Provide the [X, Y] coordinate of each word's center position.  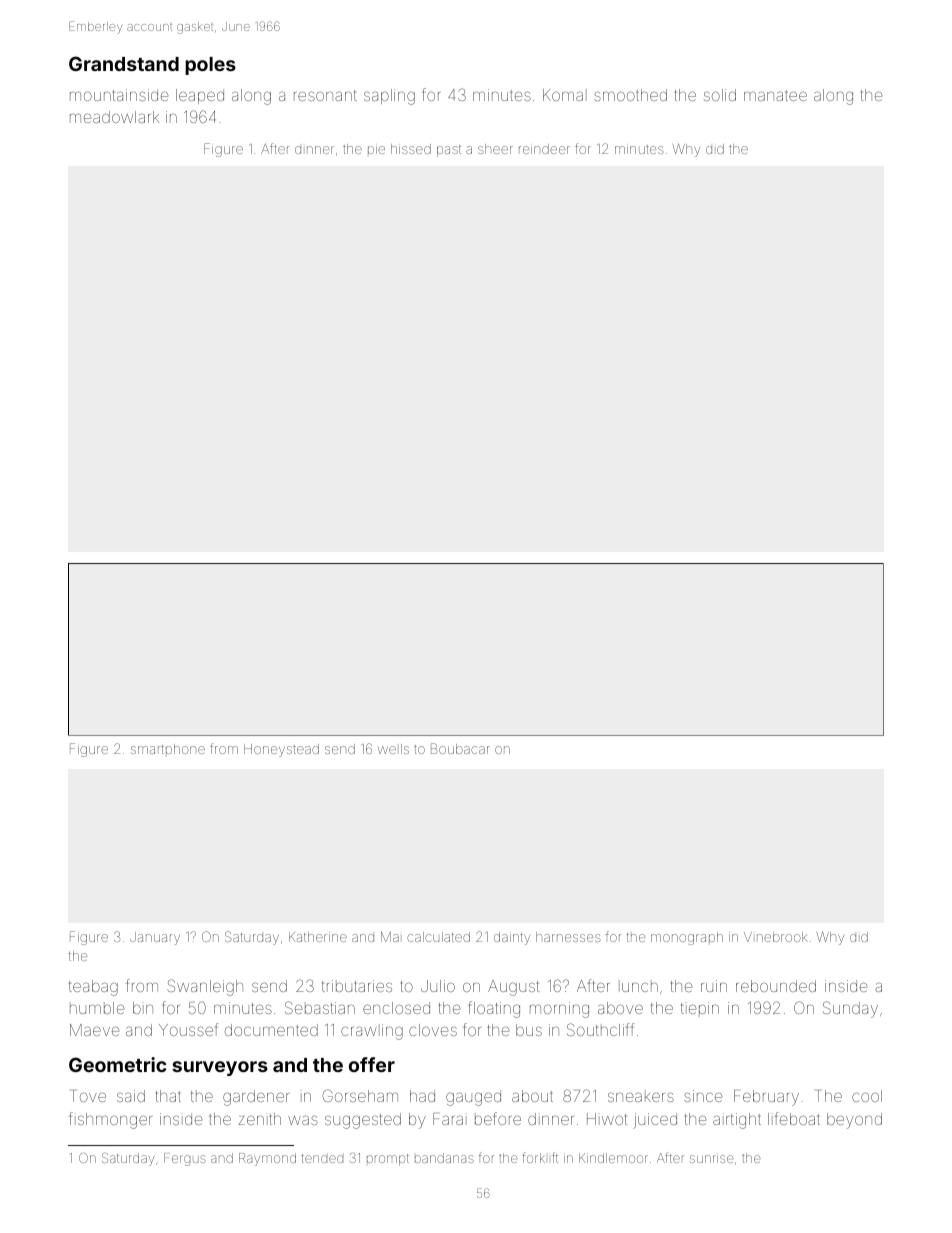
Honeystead [281, 750]
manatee [775, 95]
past [449, 151]
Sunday [850, 1009]
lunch [638, 986]
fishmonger [111, 1120]
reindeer [544, 149]
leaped [200, 96]
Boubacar [460, 748]
